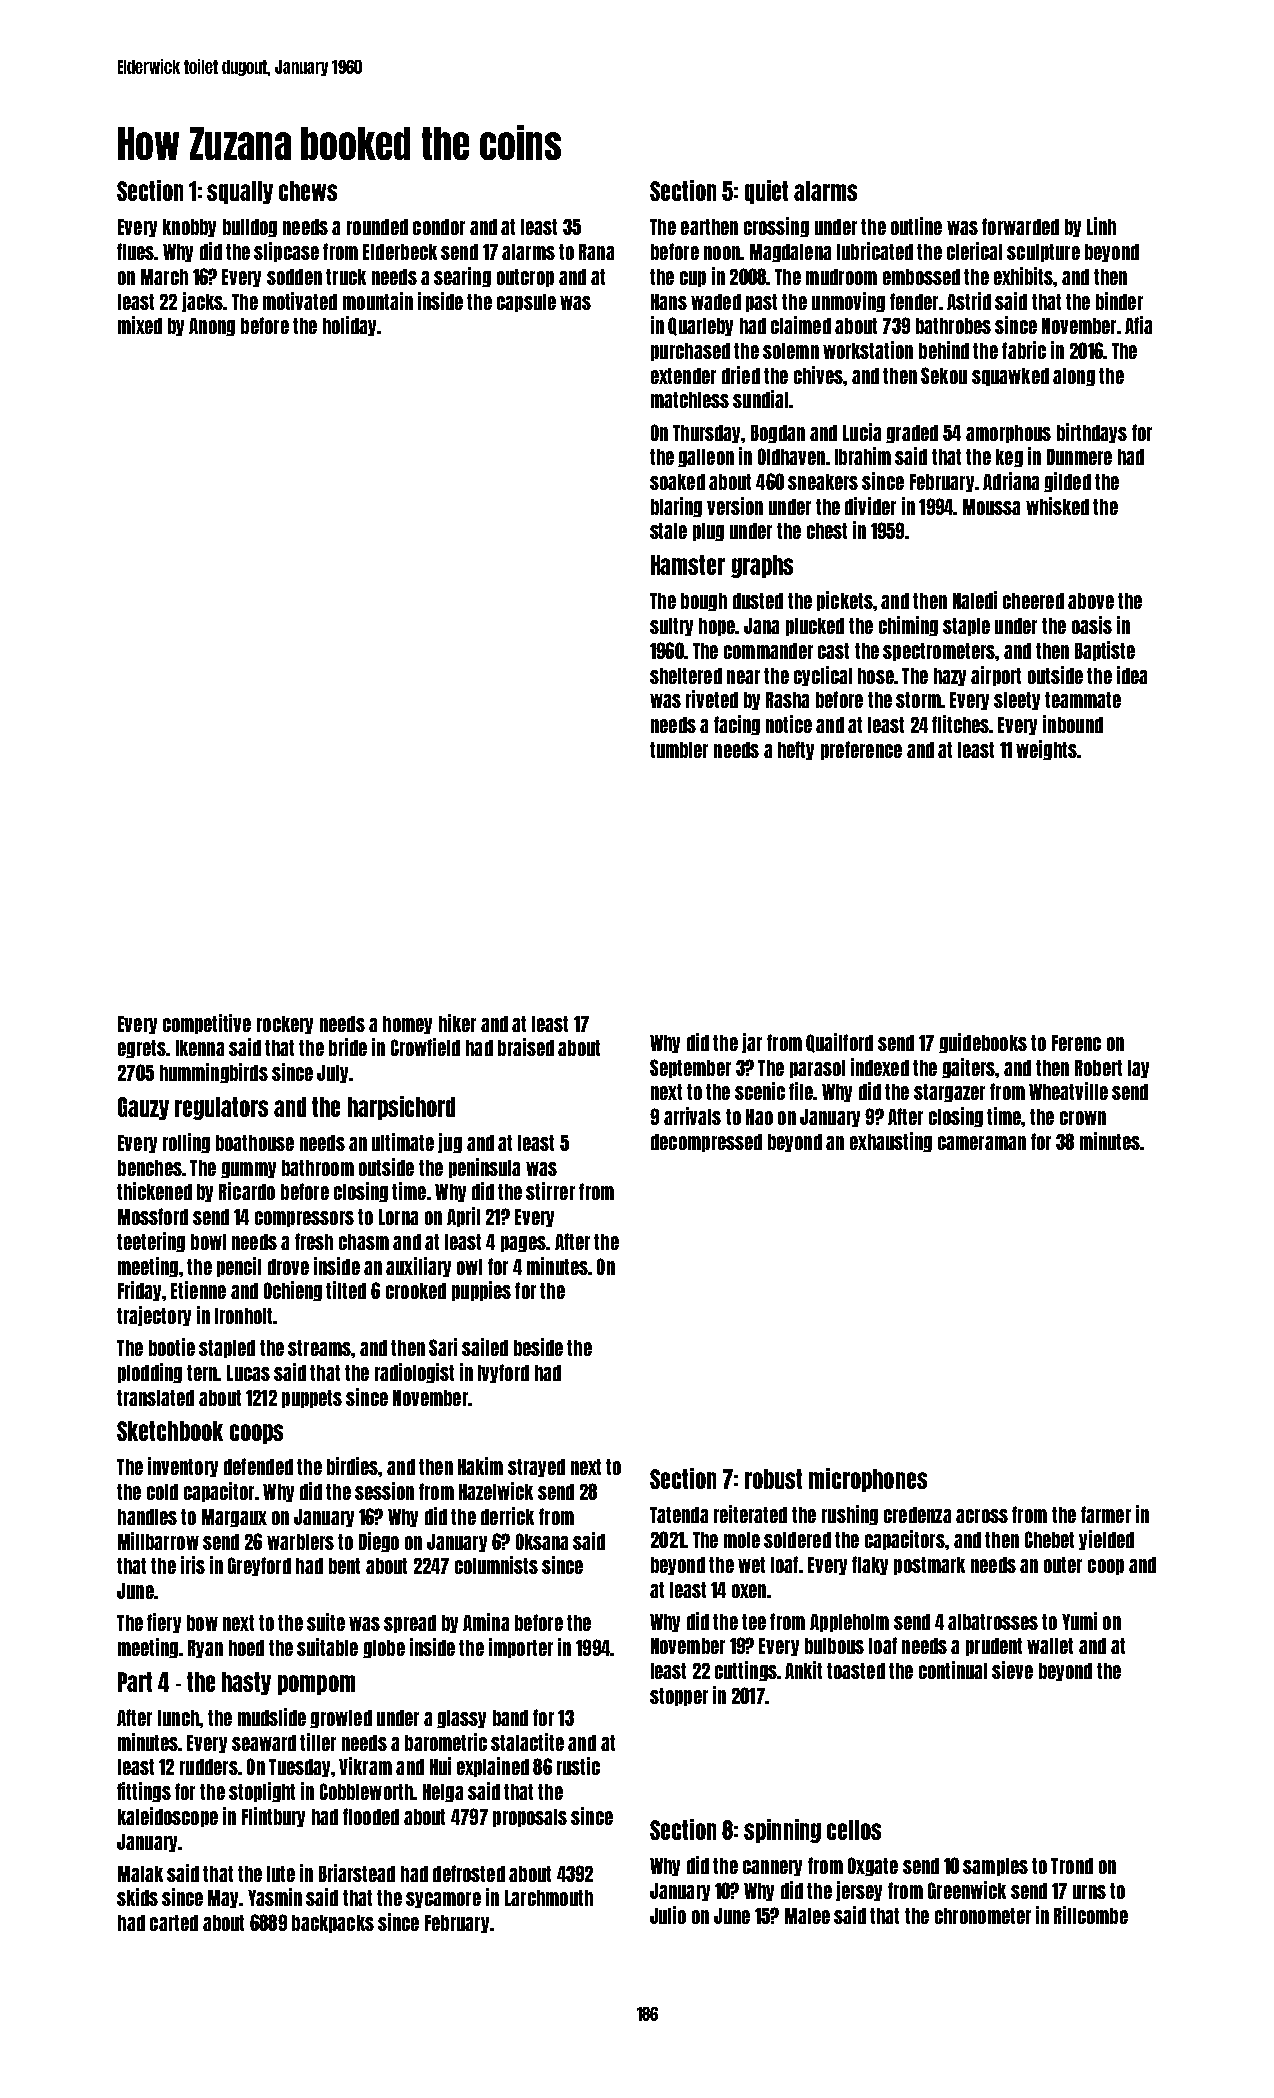 This screenshot has height=2098, width=1274. What do you see at coordinates (918, 700) in the screenshot?
I see `storm` at bounding box center [918, 700].
